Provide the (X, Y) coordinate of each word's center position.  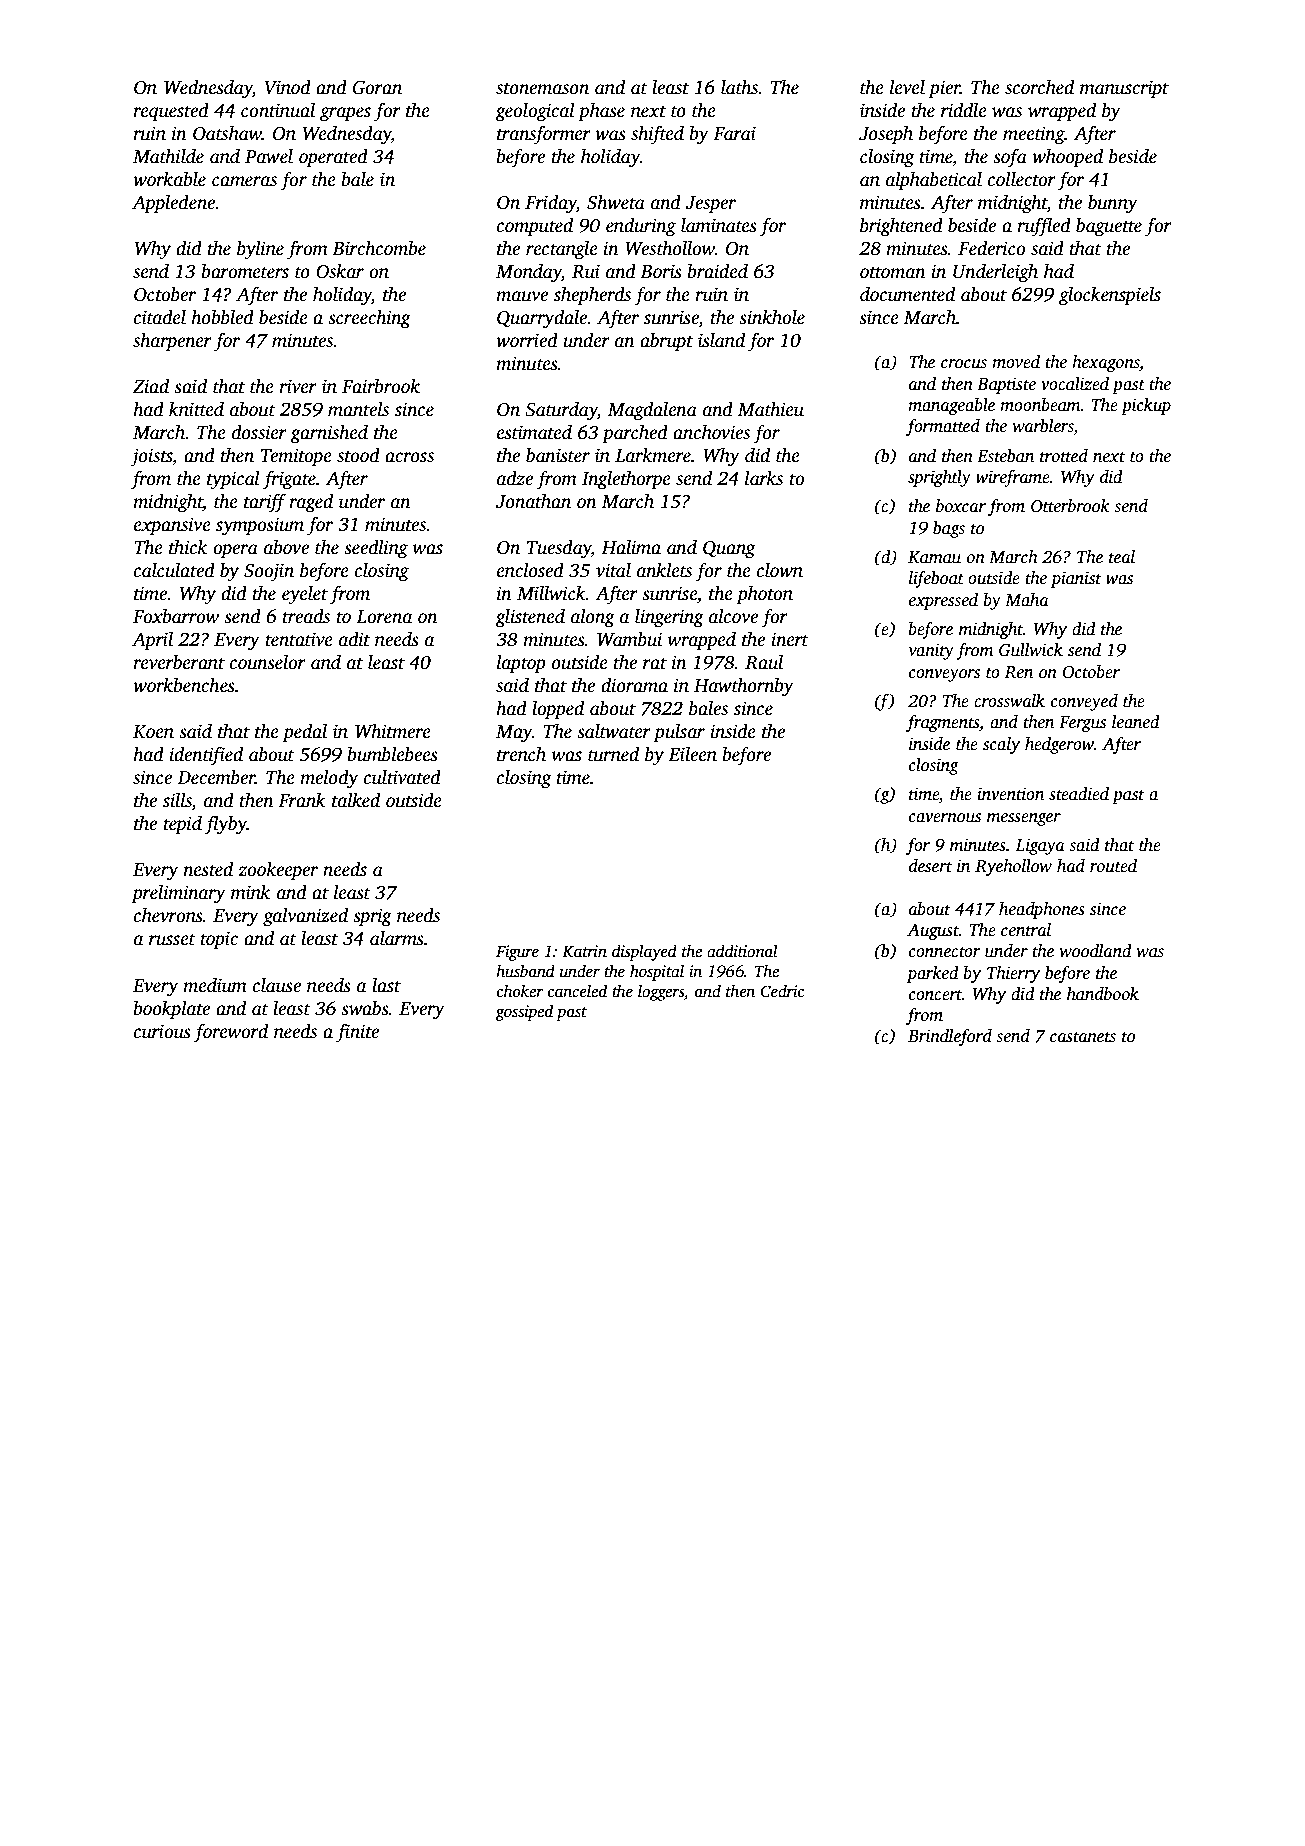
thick (188, 547)
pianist (1076, 579)
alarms (397, 938)
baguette (1109, 227)
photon (764, 595)
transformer (544, 135)
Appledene (174, 204)
